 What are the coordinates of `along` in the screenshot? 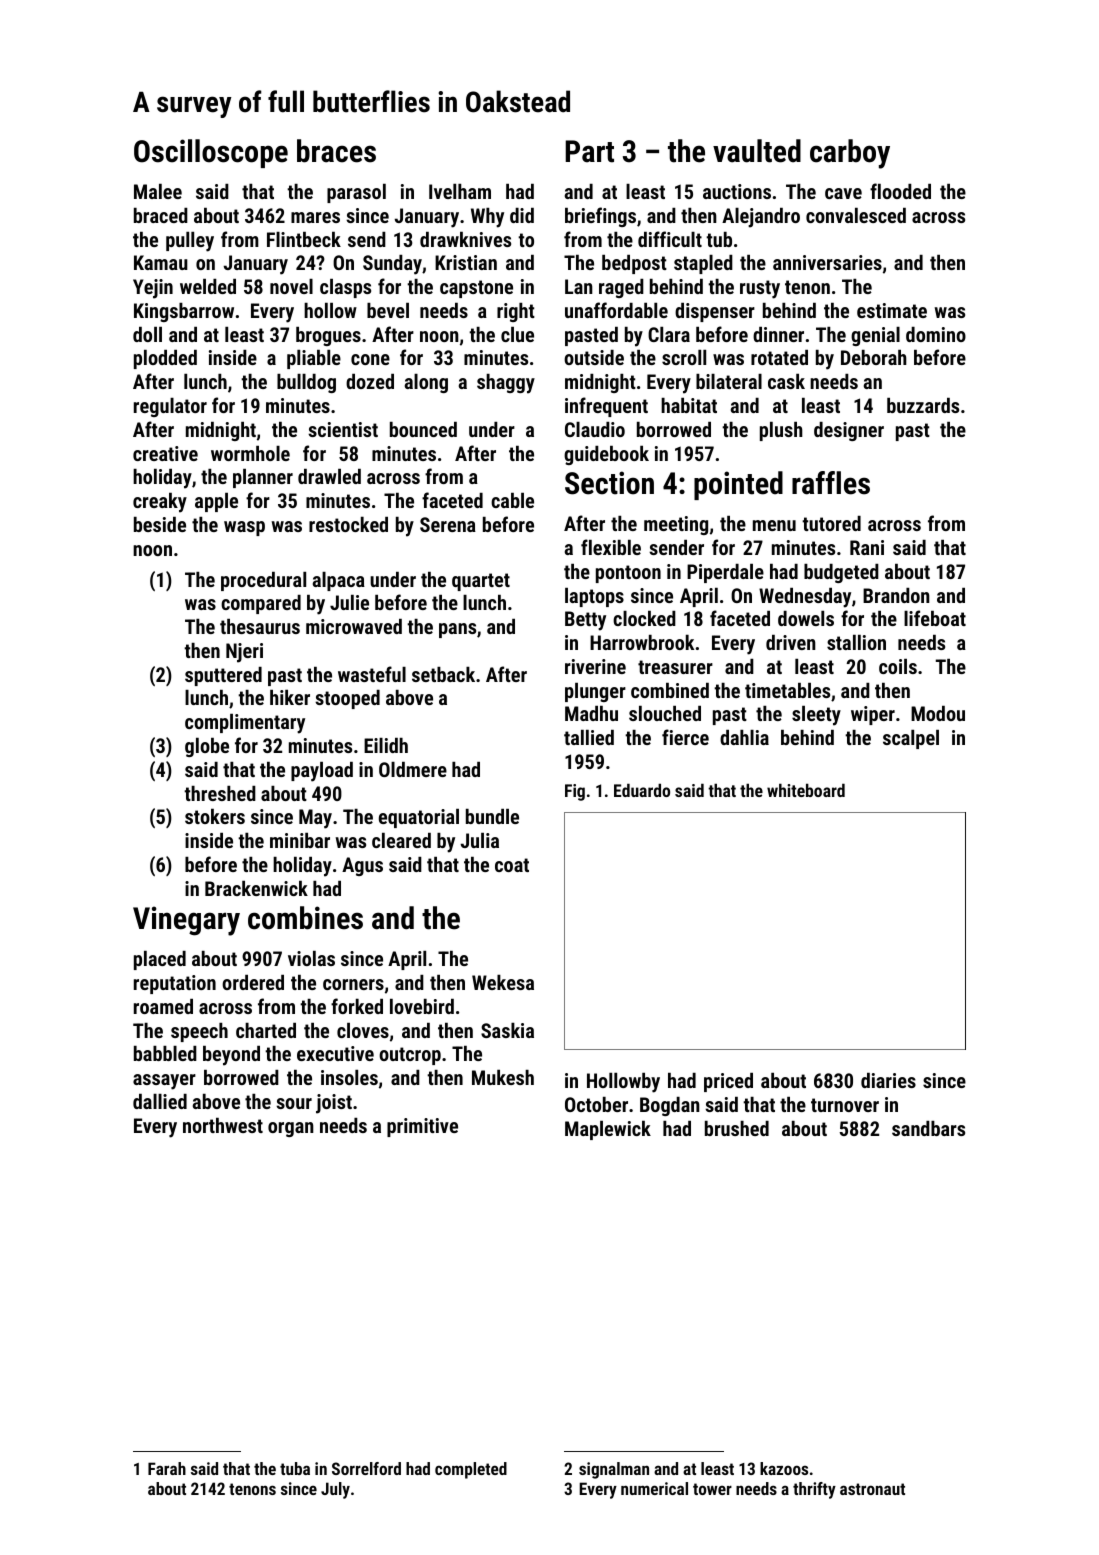 It's located at (426, 383).
